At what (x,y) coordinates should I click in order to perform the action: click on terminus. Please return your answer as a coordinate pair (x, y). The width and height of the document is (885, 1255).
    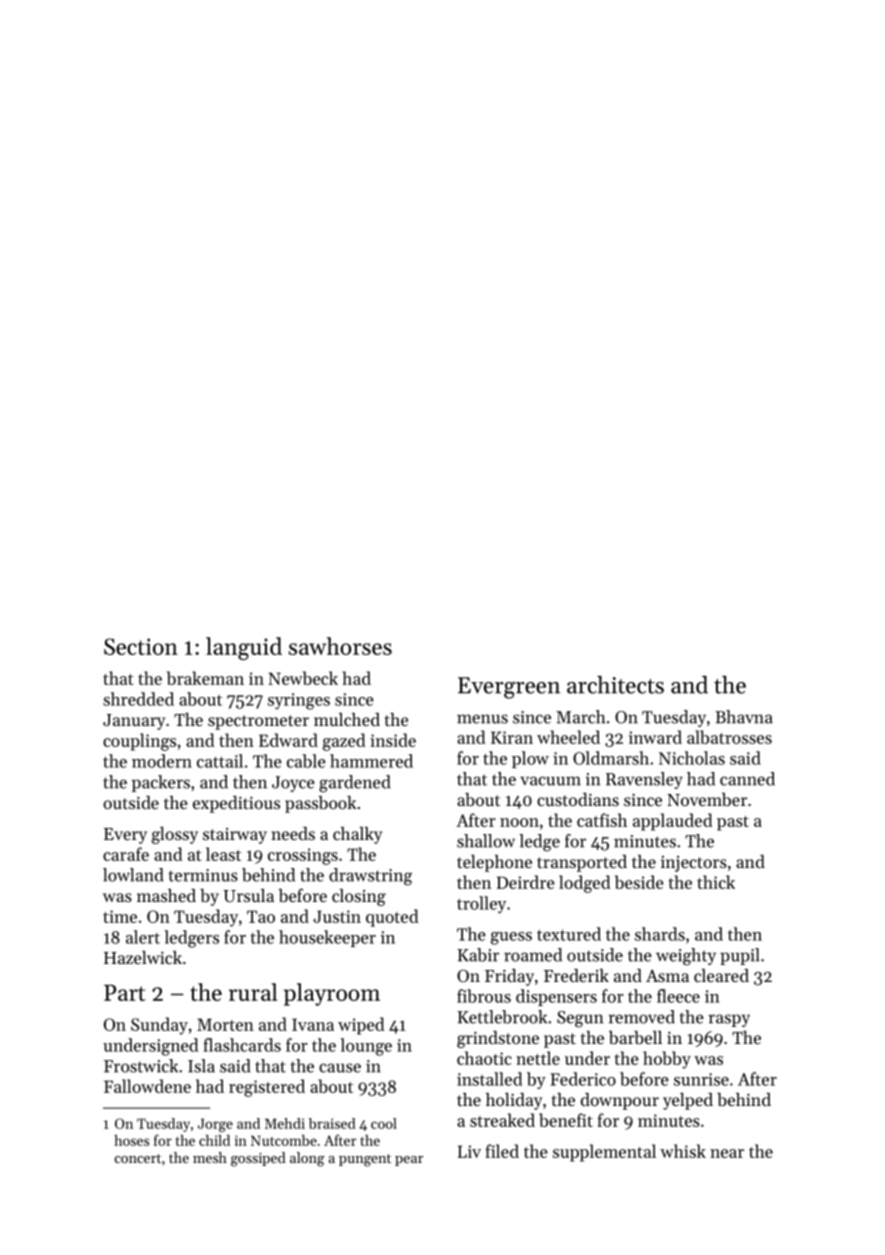
    Looking at the image, I should click on (203, 875).
